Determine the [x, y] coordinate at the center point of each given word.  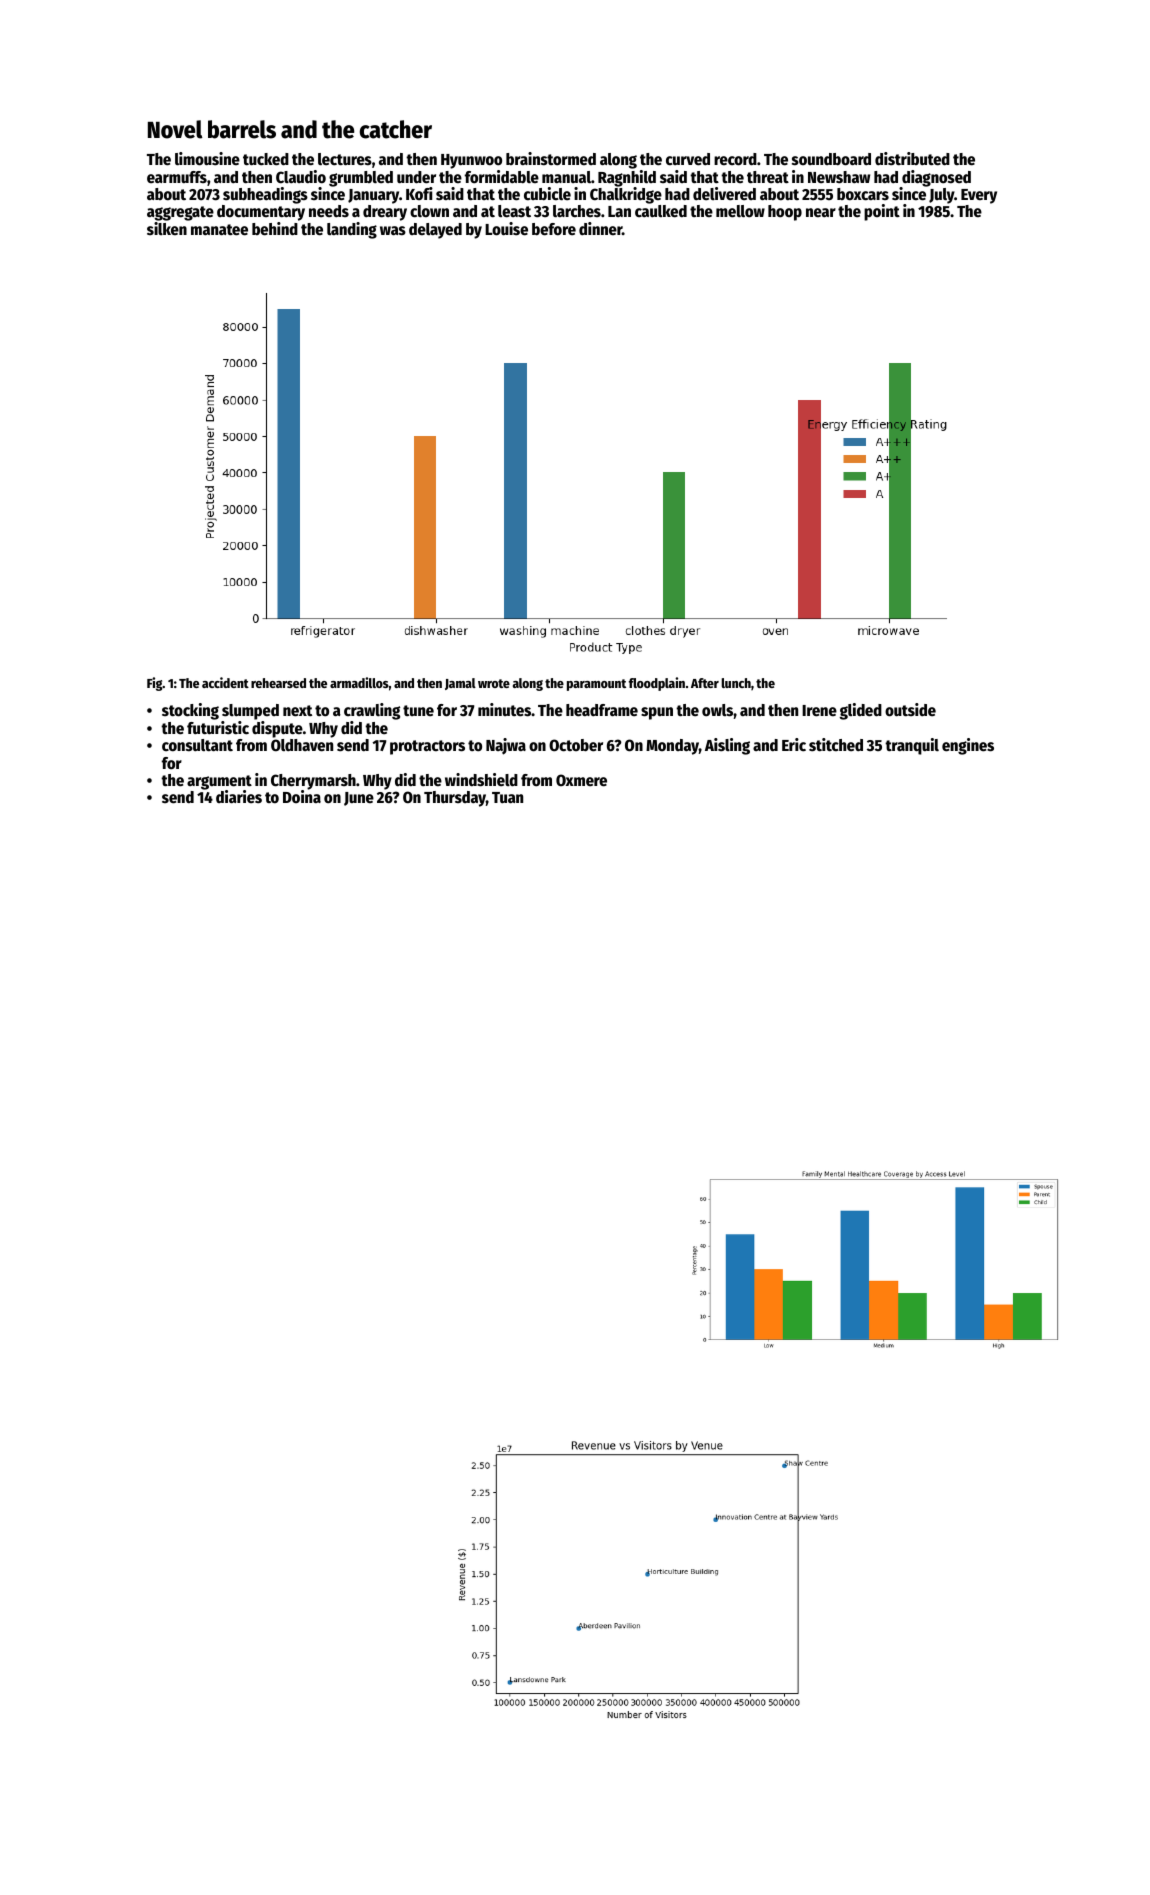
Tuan [507, 797]
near [821, 212]
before [554, 229]
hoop [785, 213]
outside [910, 710]
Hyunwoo [471, 161]
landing [352, 230]
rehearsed [278, 683]
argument [219, 782]
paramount [596, 685]
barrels [242, 129]
